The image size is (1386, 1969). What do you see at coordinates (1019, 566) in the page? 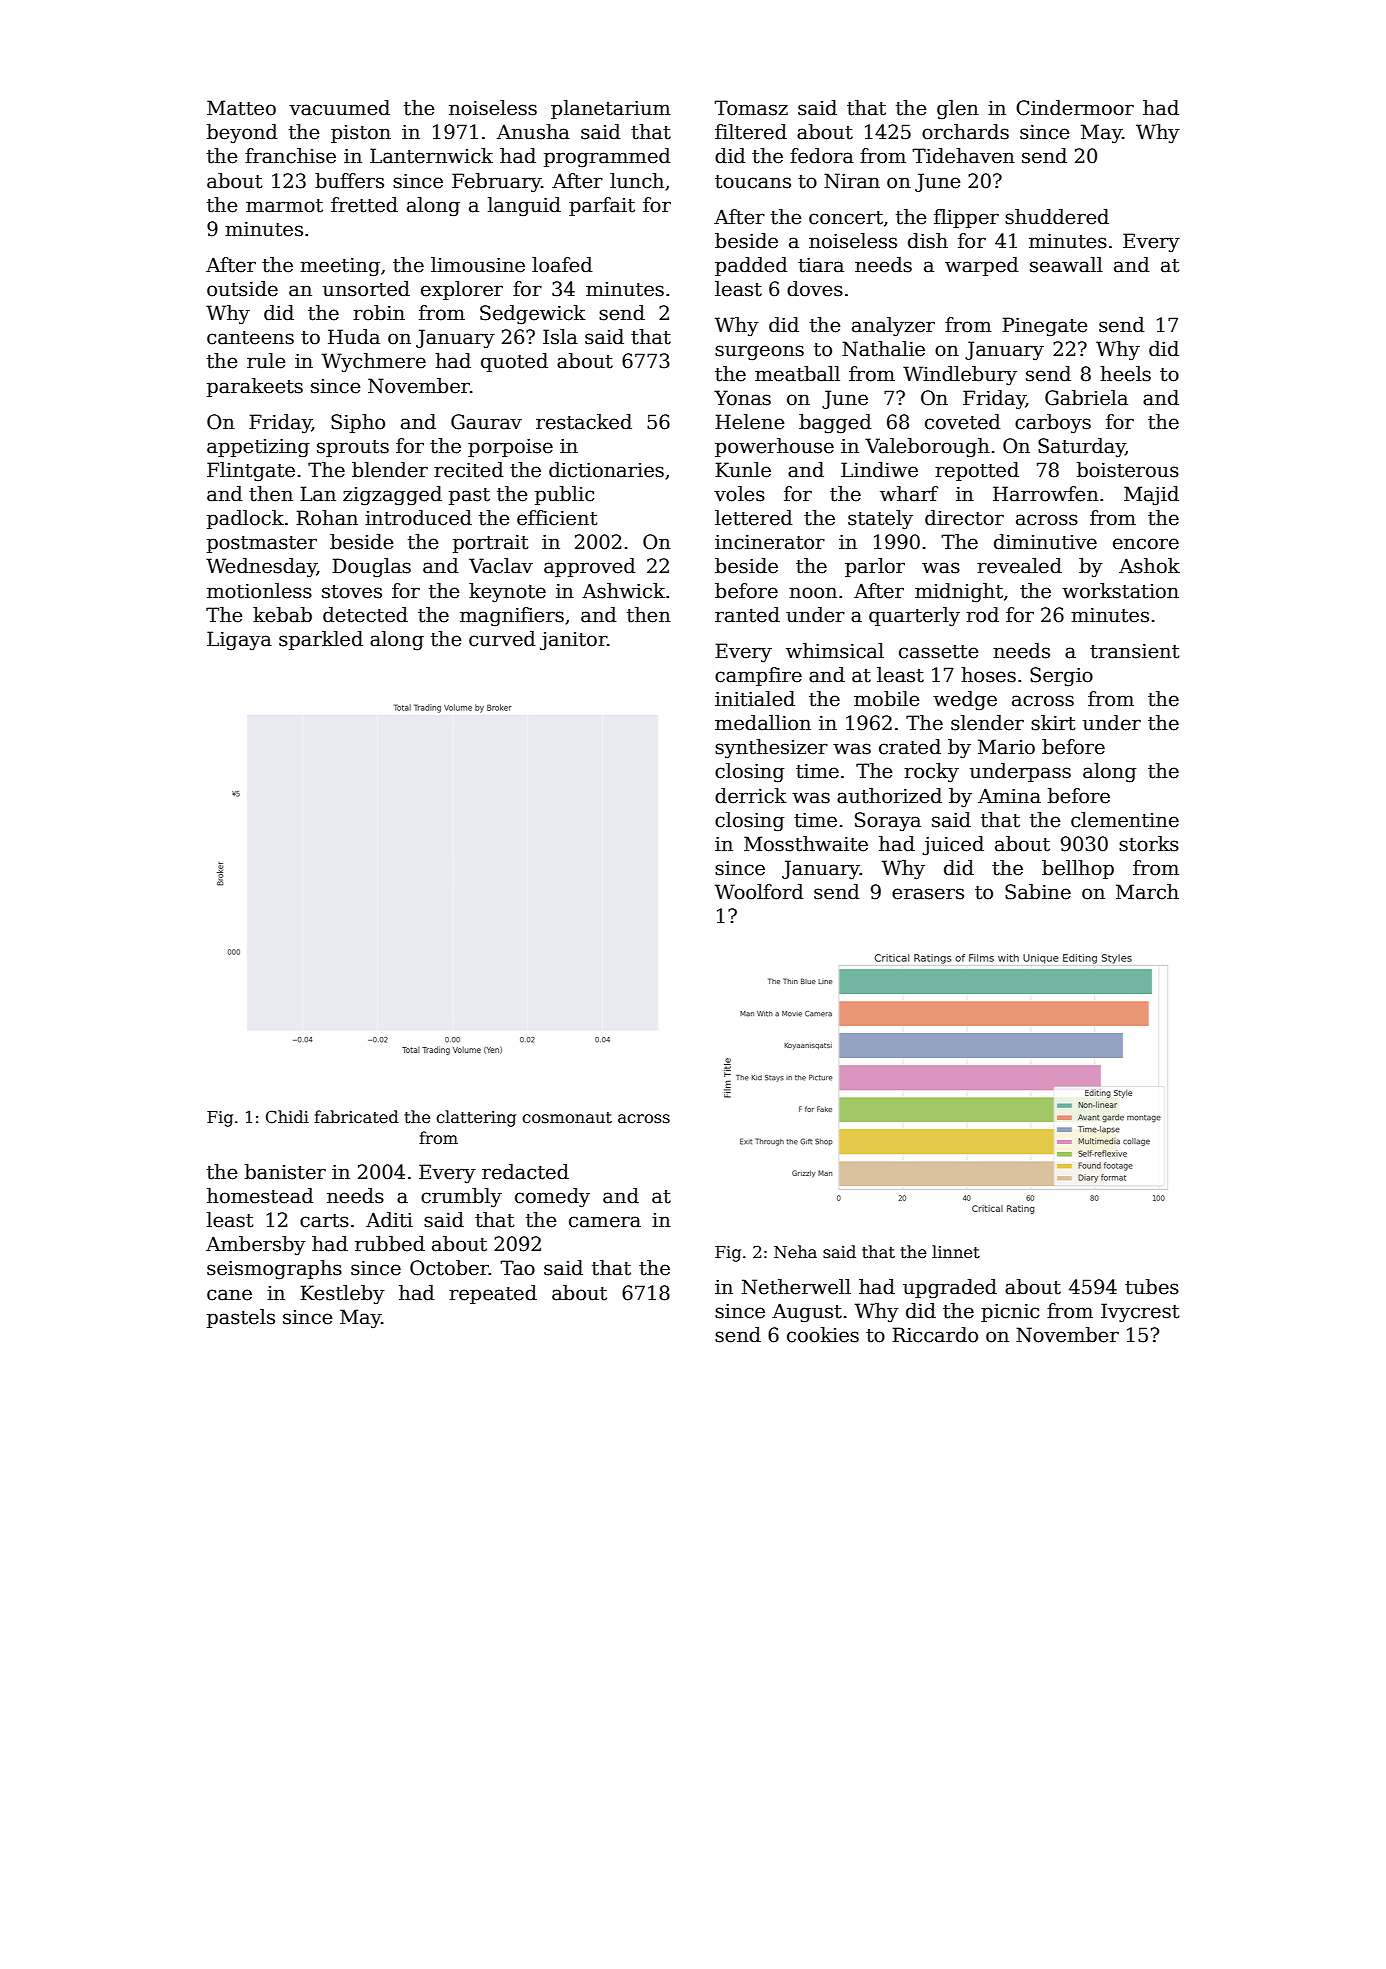
I see `revealed` at bounding box center [1019, 566].
